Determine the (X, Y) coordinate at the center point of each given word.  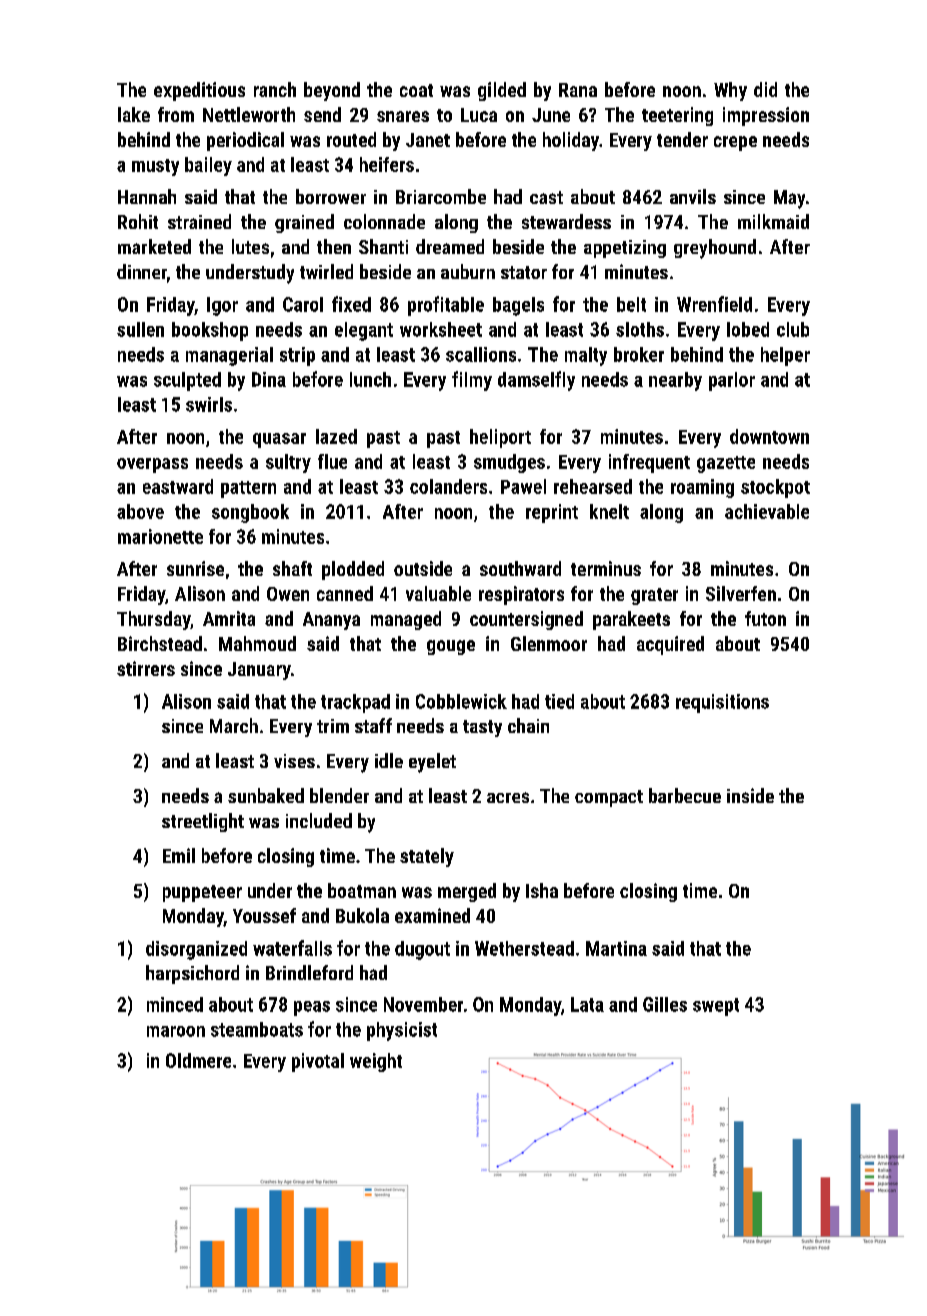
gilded (502, 91)
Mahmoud (257, 643)
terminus (606, 568)
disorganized (196, 950)
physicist (402, 1031)
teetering (677, 116)
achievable (767, 511)
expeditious (199, 91)
